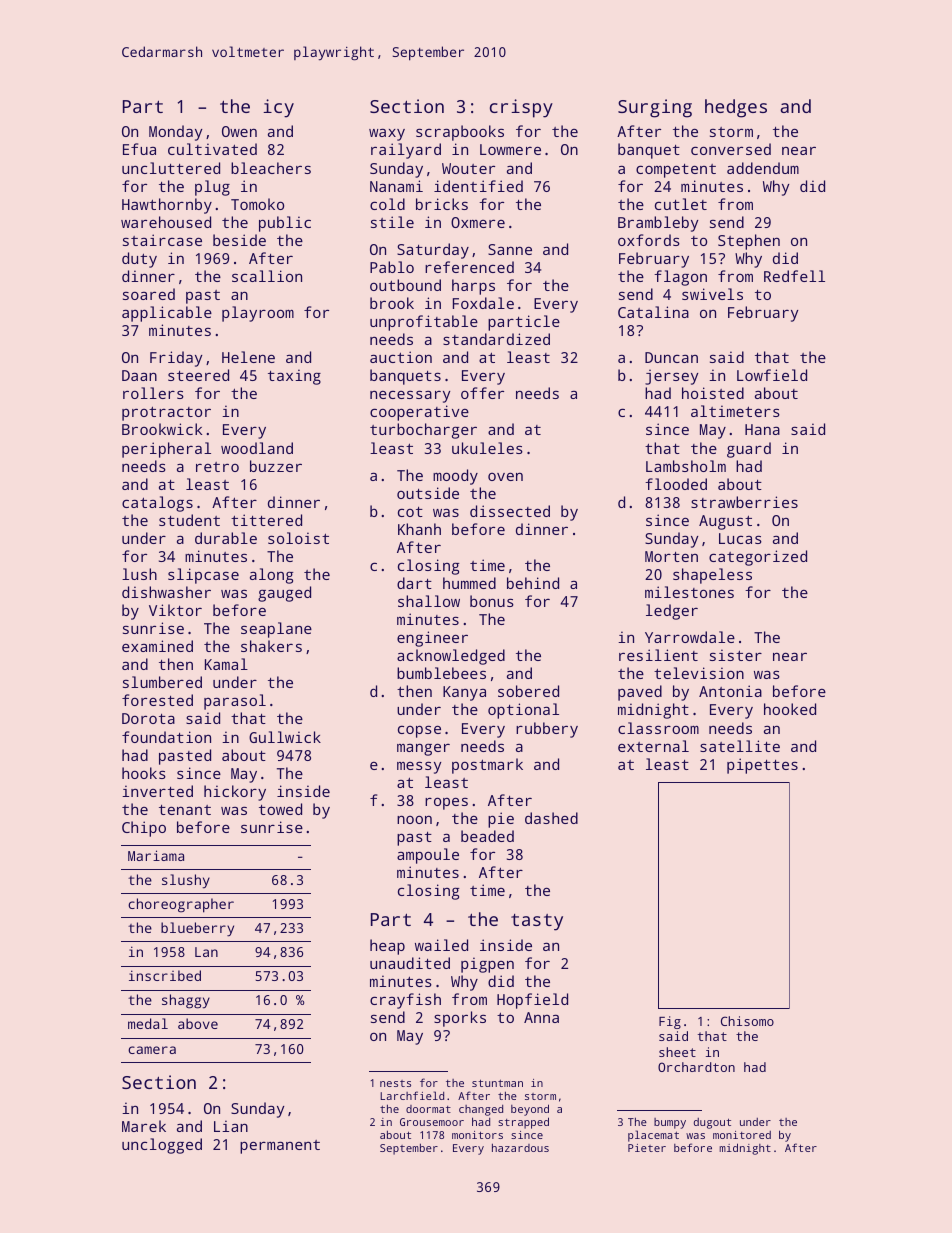 The width and height of the screenshot is (952, 1233). What do you see at coordinates (477, 1135) in the screenshot?
I see `monitors` at bounding box center [477, 1135].
